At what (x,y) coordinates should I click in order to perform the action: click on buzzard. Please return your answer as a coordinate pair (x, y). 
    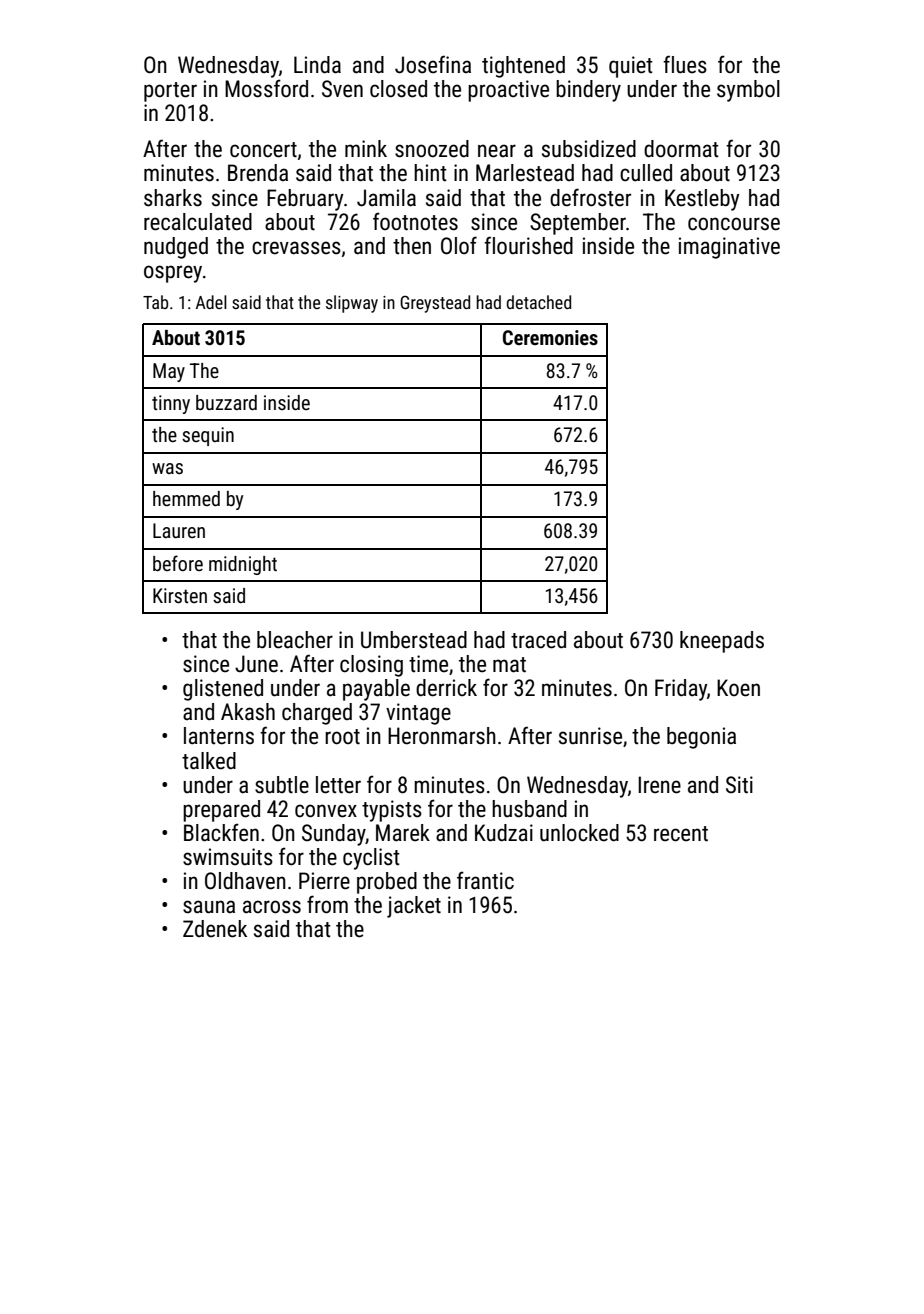
    Looking at the image, I should click on (226, 402).
